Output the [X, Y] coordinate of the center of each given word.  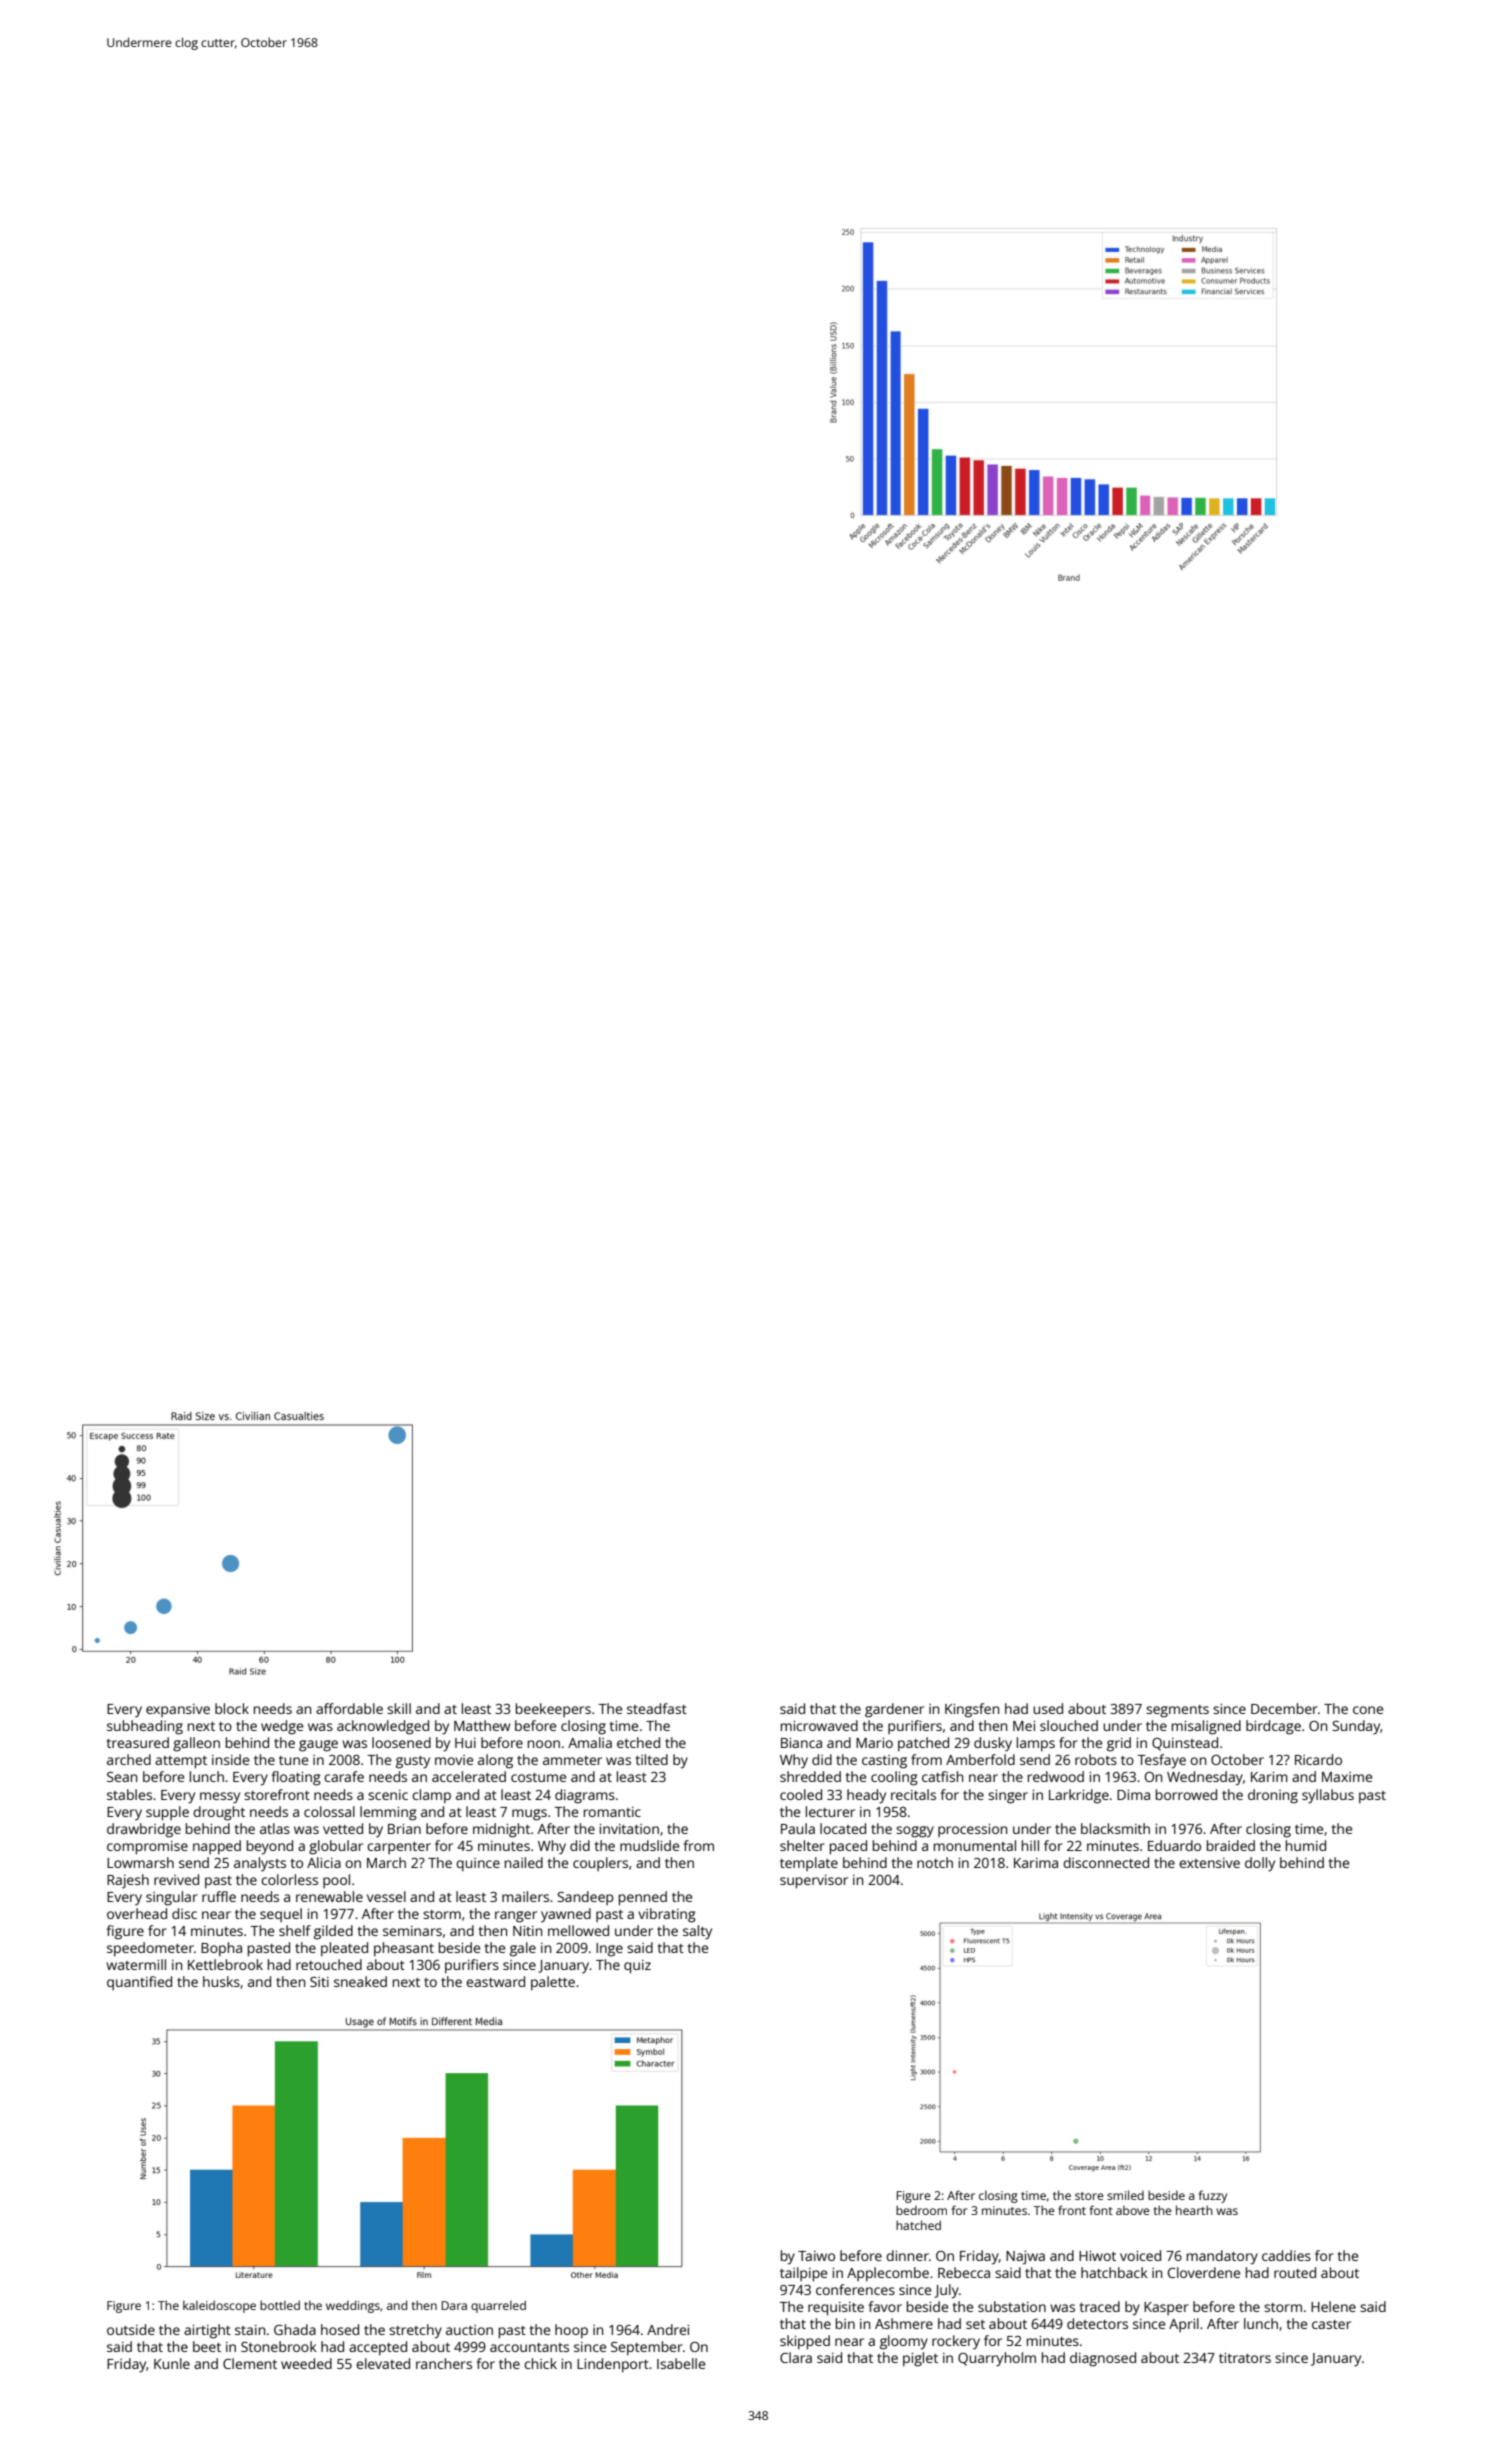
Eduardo [1174, 1845]
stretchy [415, 2331]
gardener [894, 1710]
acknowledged [383, 1727]
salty [697, 1932]
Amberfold [980, 1759]
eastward [495, 1981]
